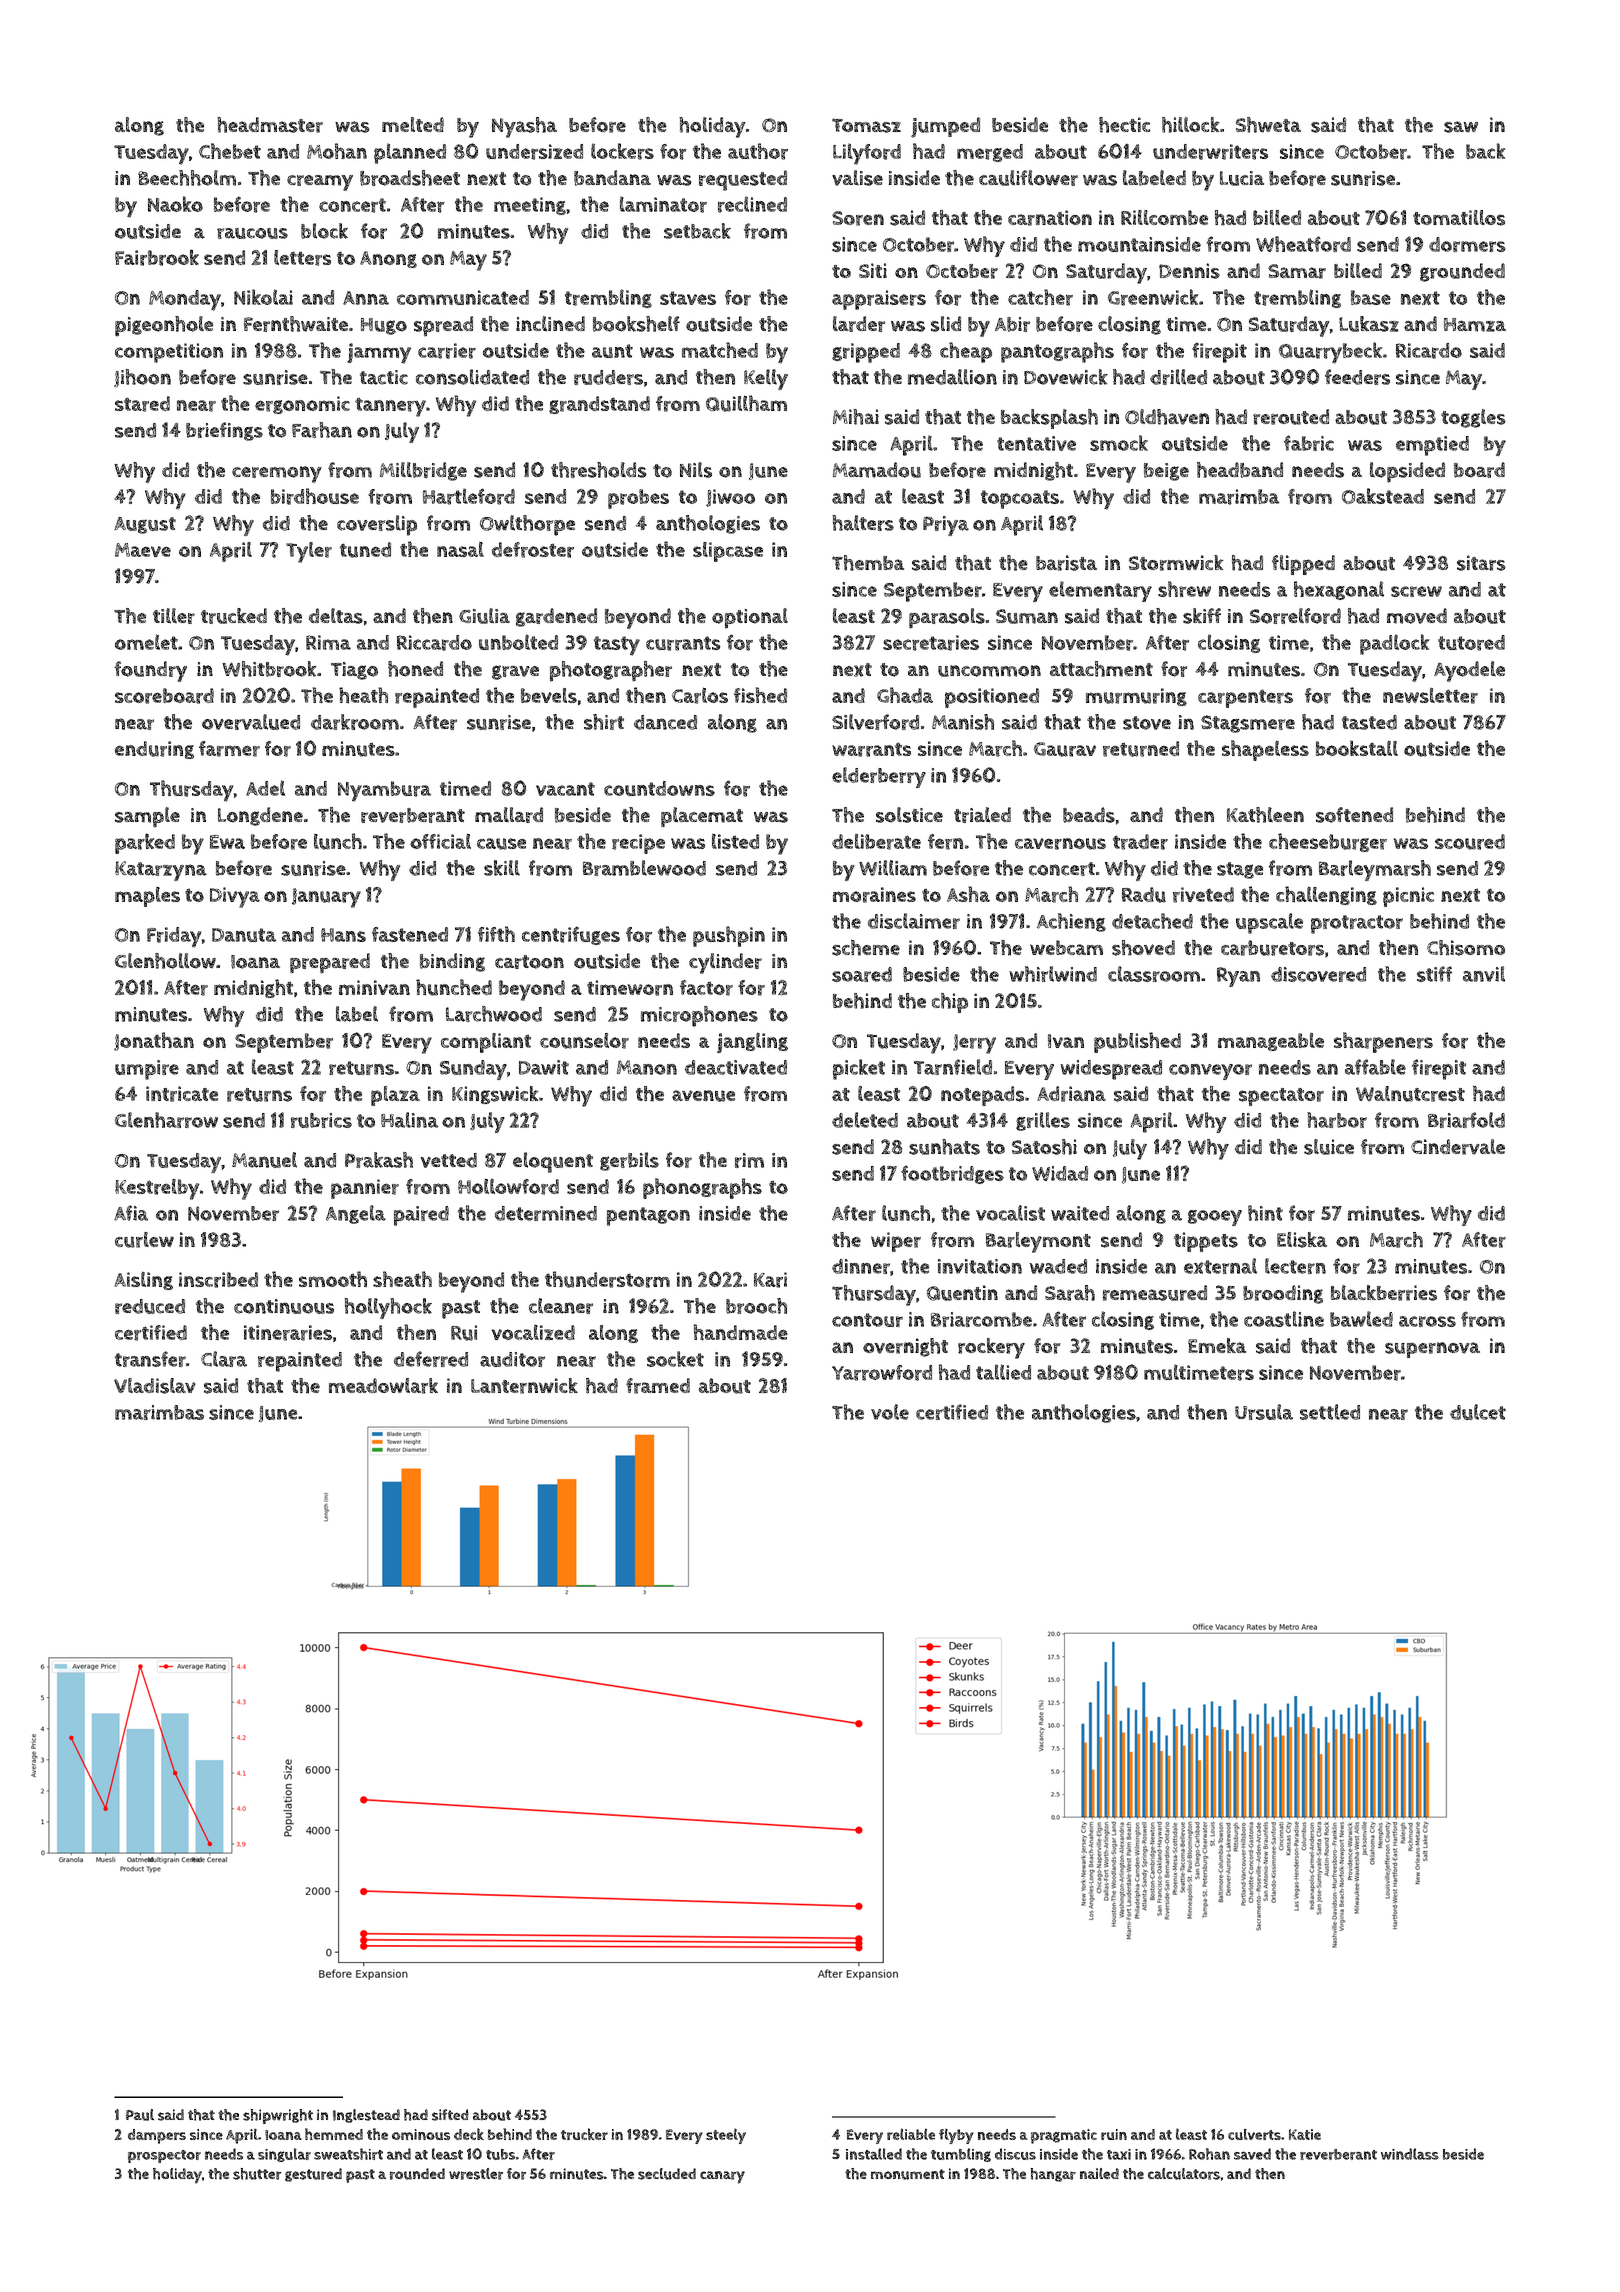  Describe the element at coordinates (874, 2154) in the page. I see `installed` at that location.
